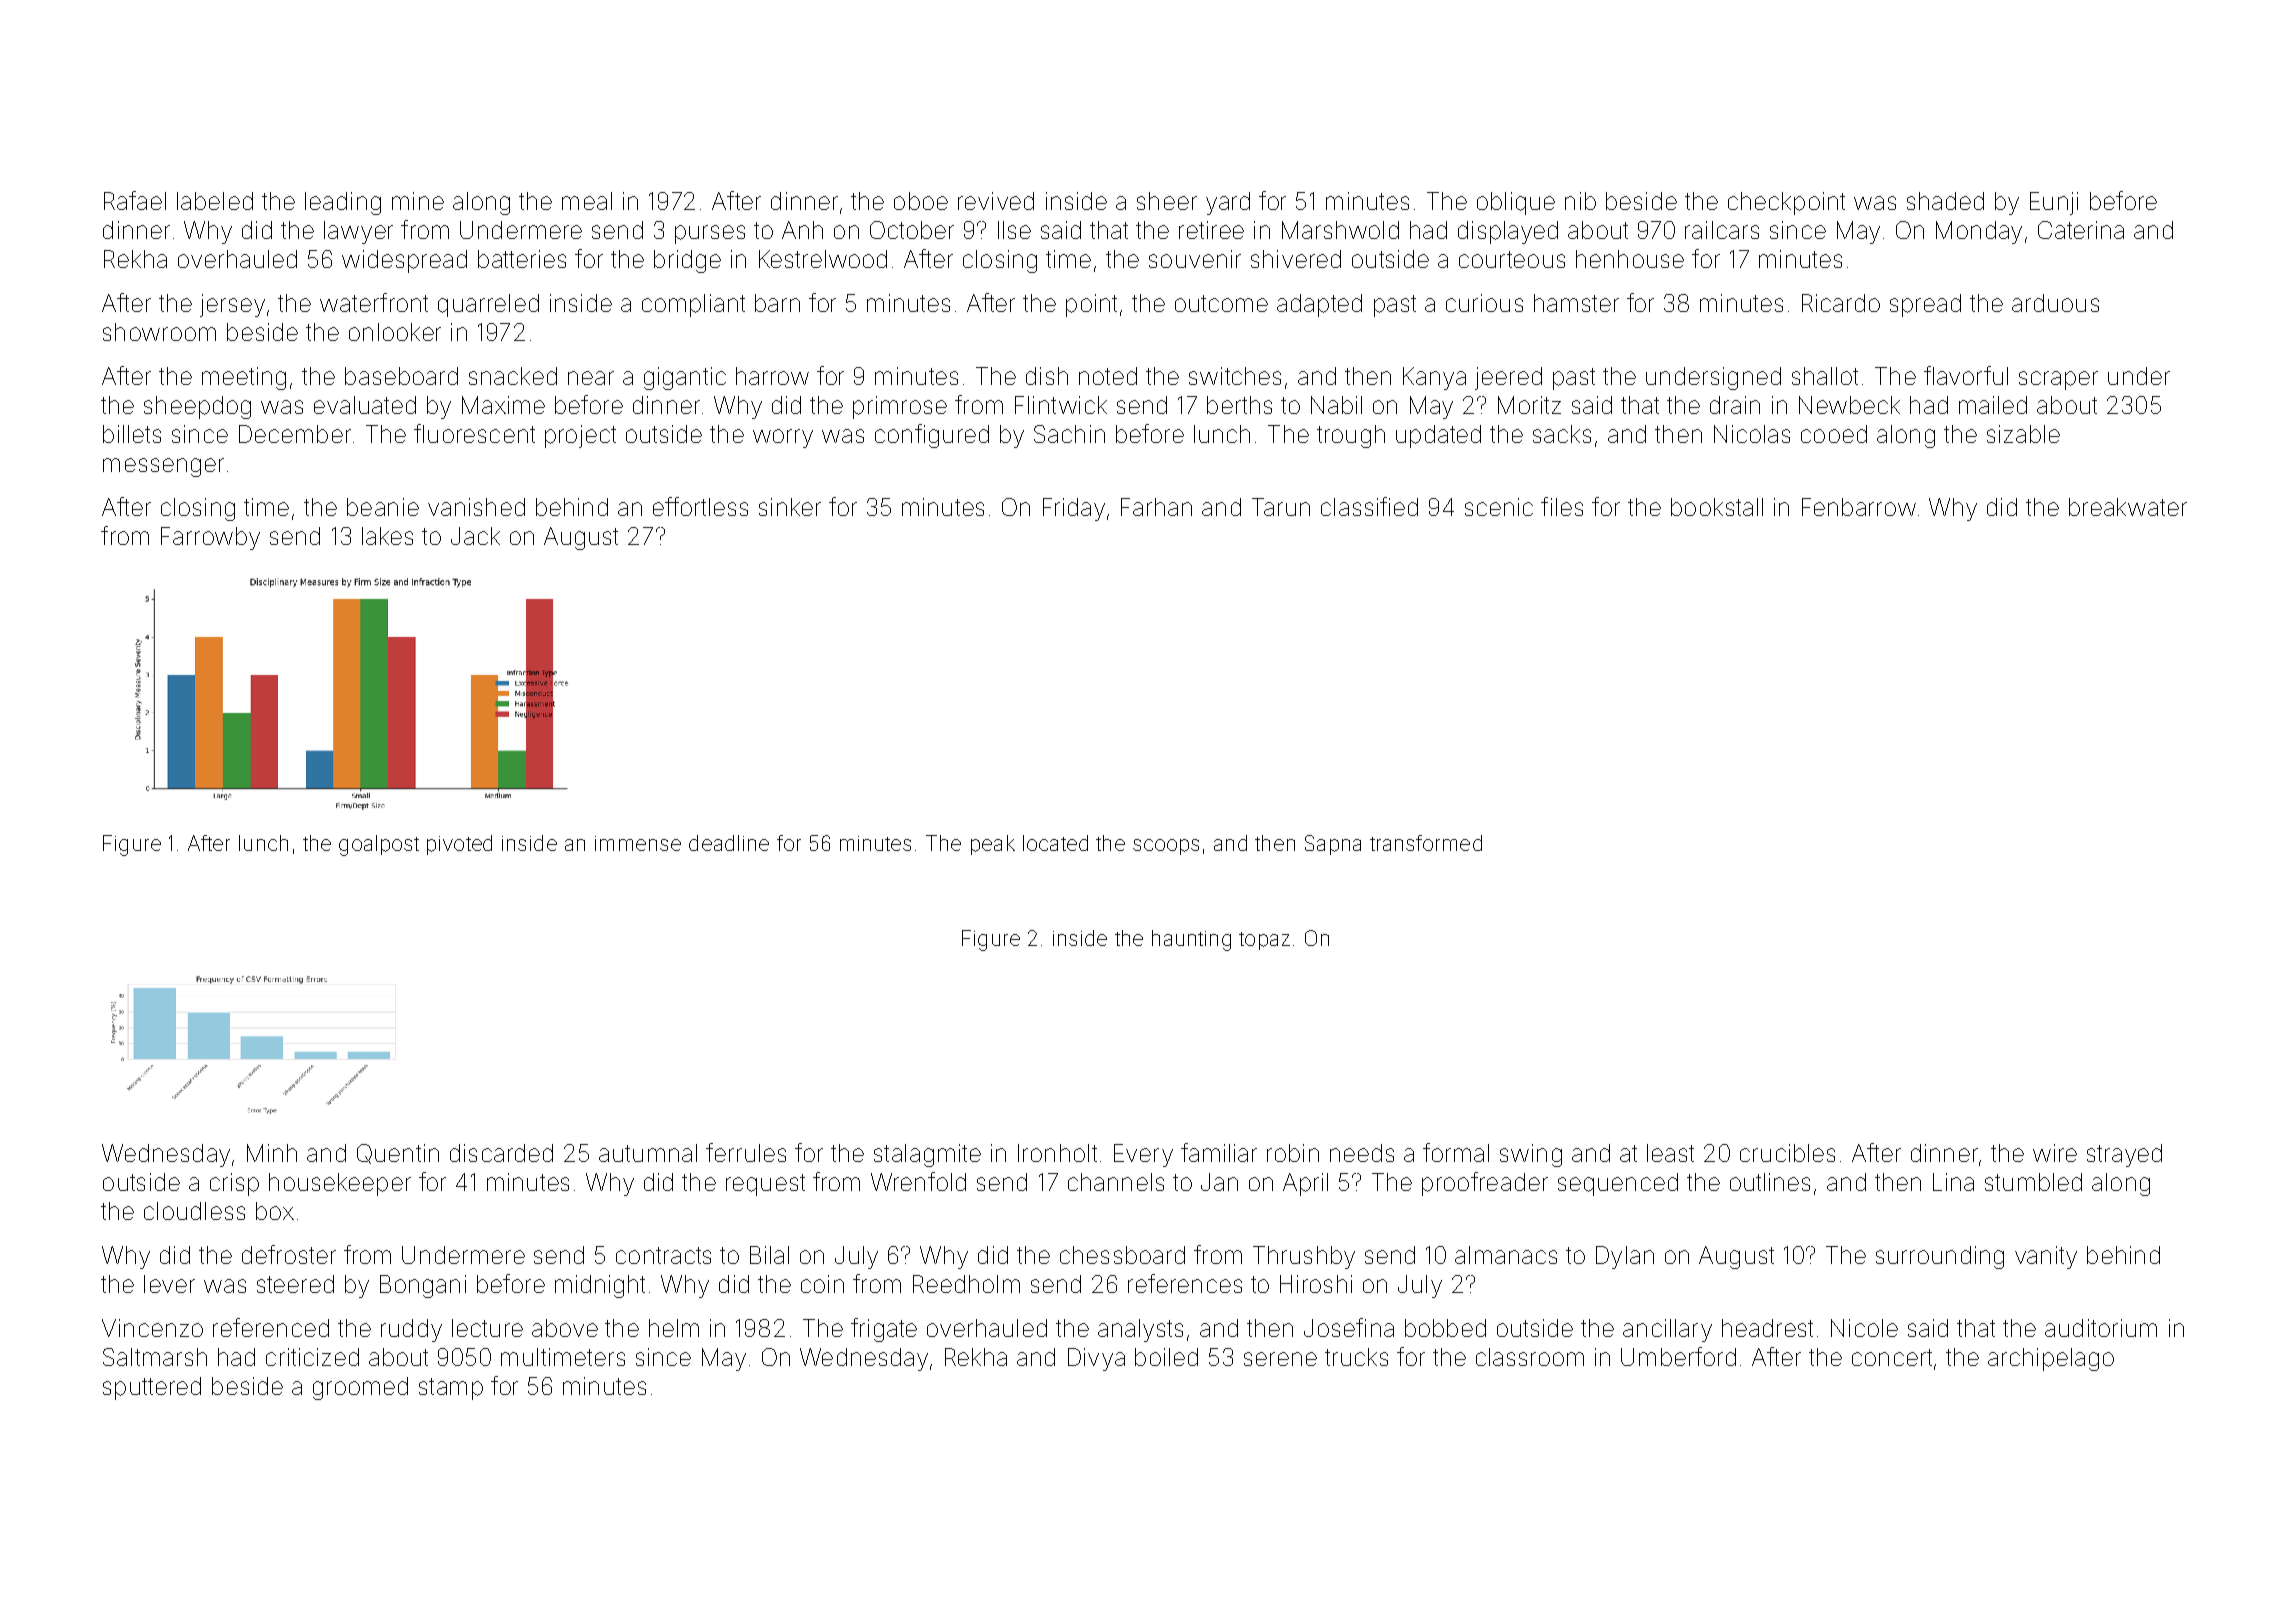 Image resolution: width=2292 pixels, height=1620 pixels. What do you see at coordinates (2055, 1153) in the screenshot?
I see `wire` at bounding box center [2055, 1153].
